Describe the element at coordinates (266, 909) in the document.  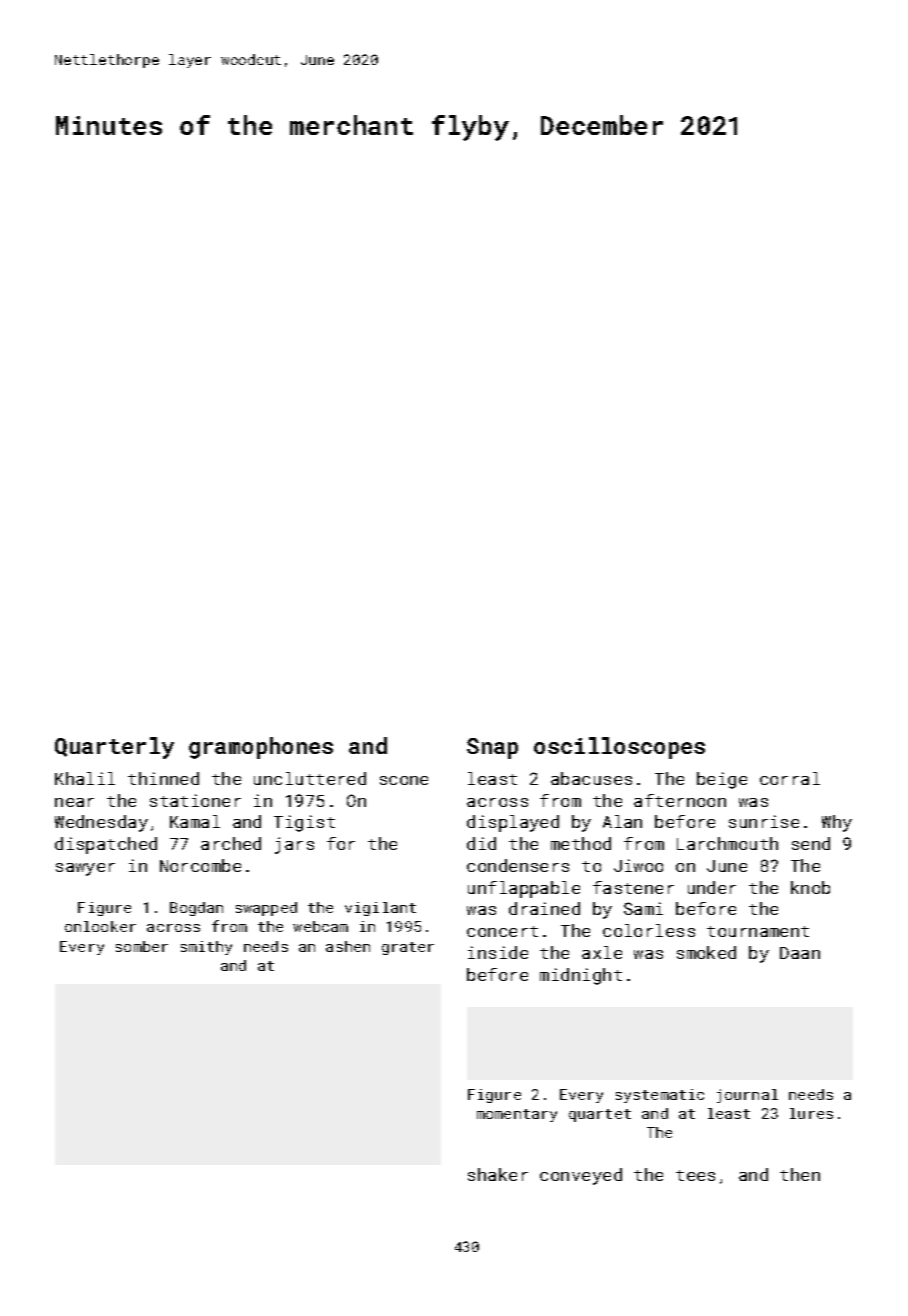
I see `swapped` at that location.
